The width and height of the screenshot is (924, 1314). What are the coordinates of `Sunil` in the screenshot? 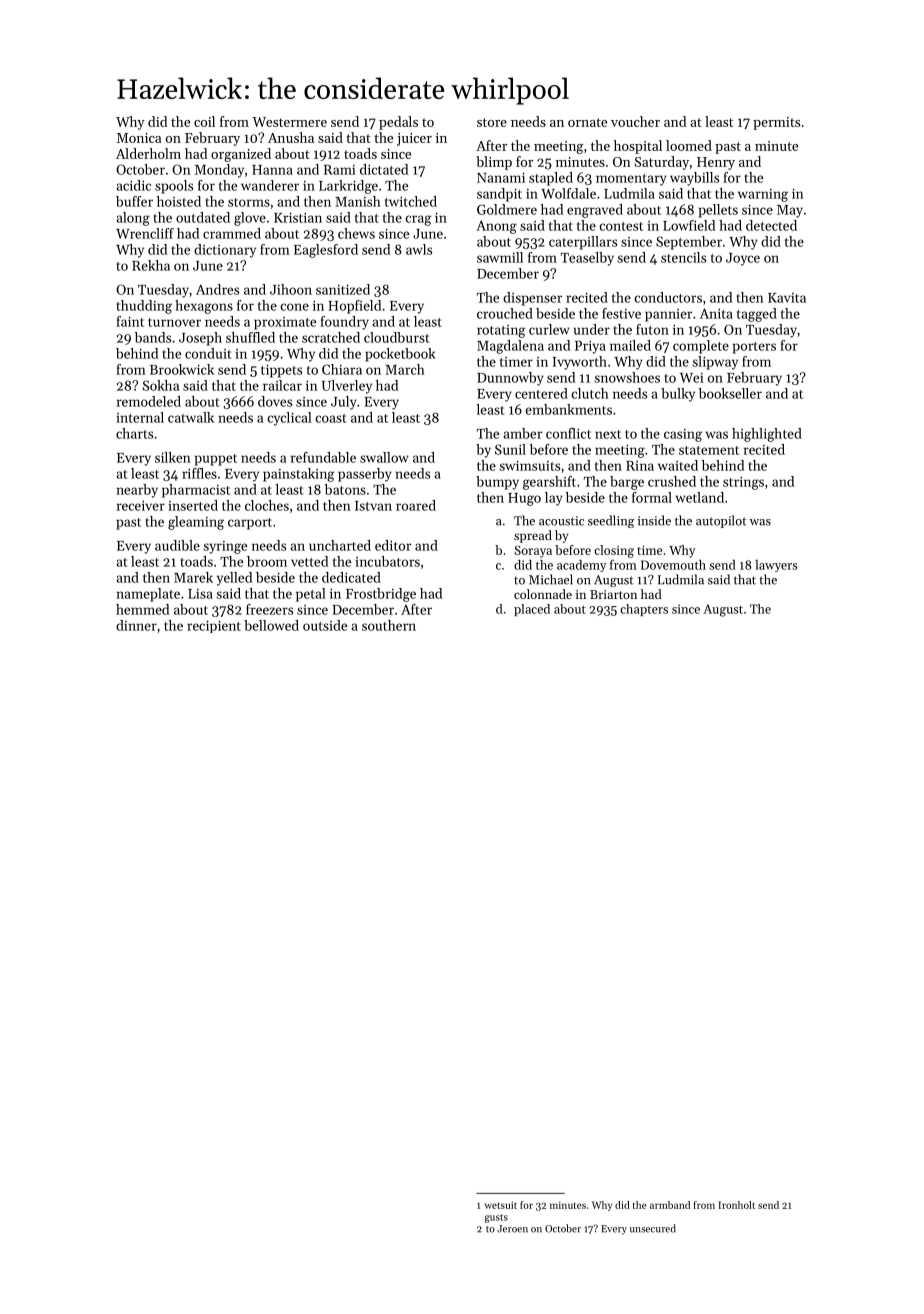 It's located at (510, 449).
